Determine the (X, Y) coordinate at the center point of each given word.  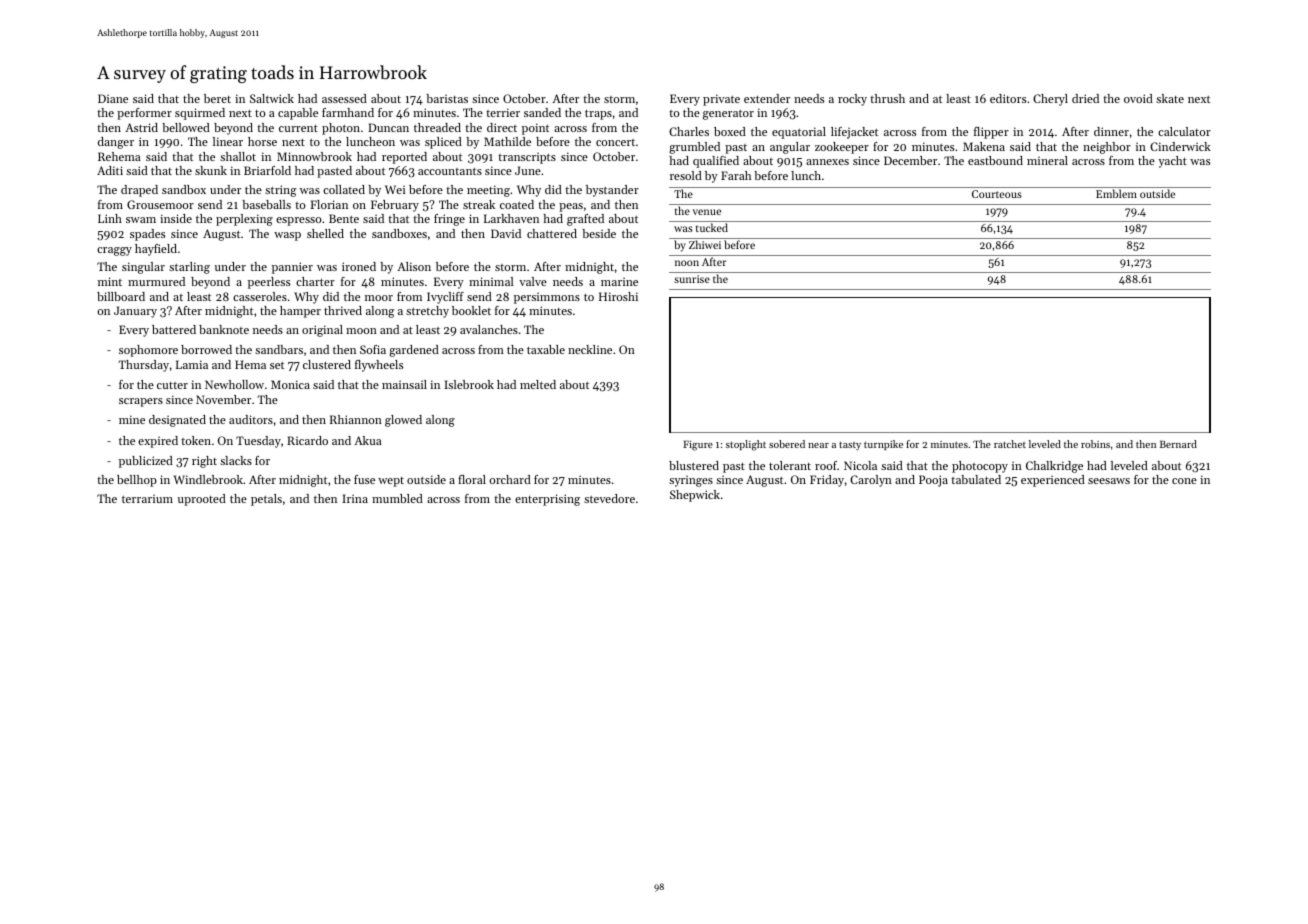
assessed (344, 98)
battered (174, 329)
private (721, 100)
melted (538, 384)
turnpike (883, 445)
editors (1008, 98)
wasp (287, 236)
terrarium (147, 498)
